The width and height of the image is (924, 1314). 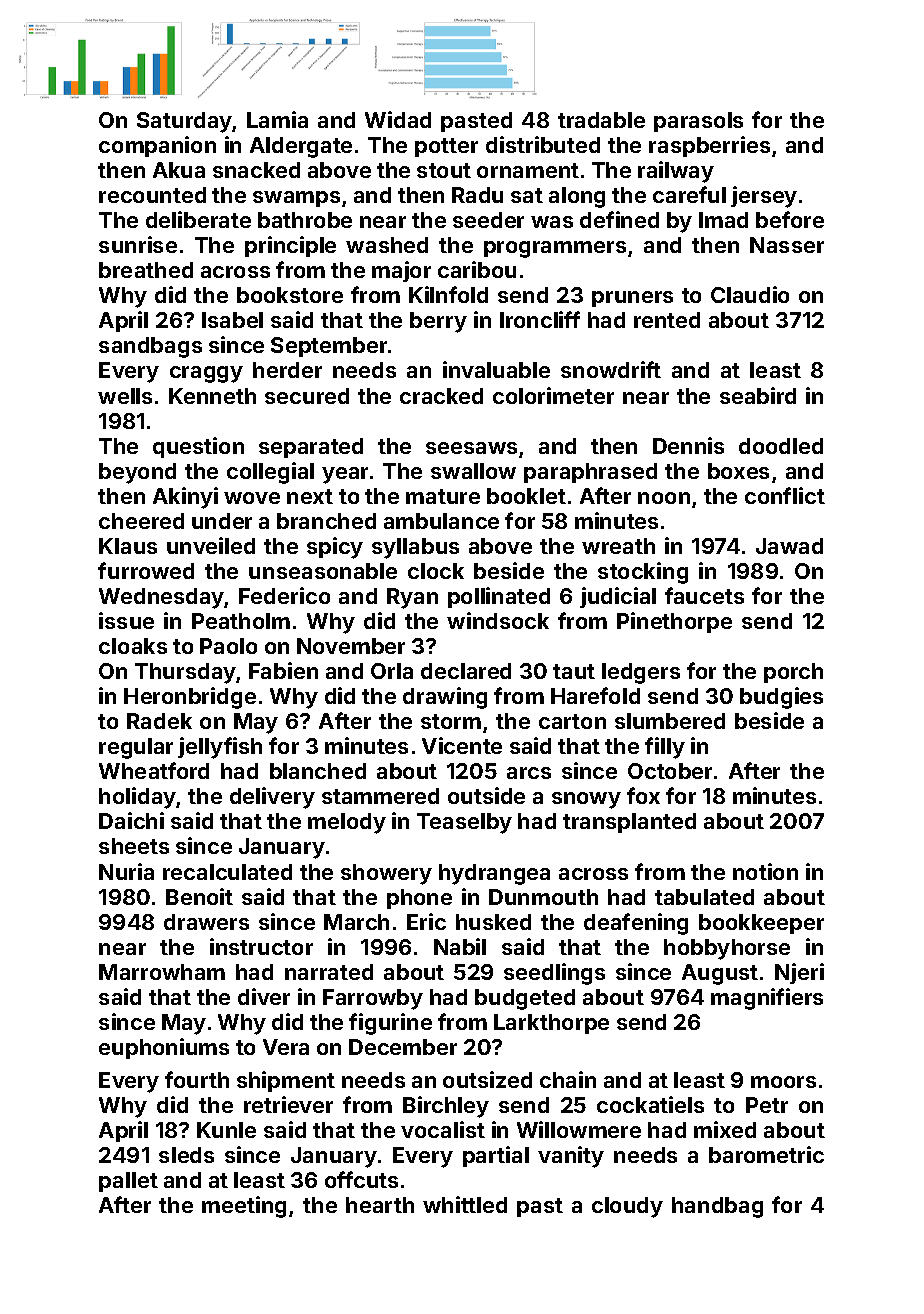 I want to click on diver, so click(x=264, y=996).
